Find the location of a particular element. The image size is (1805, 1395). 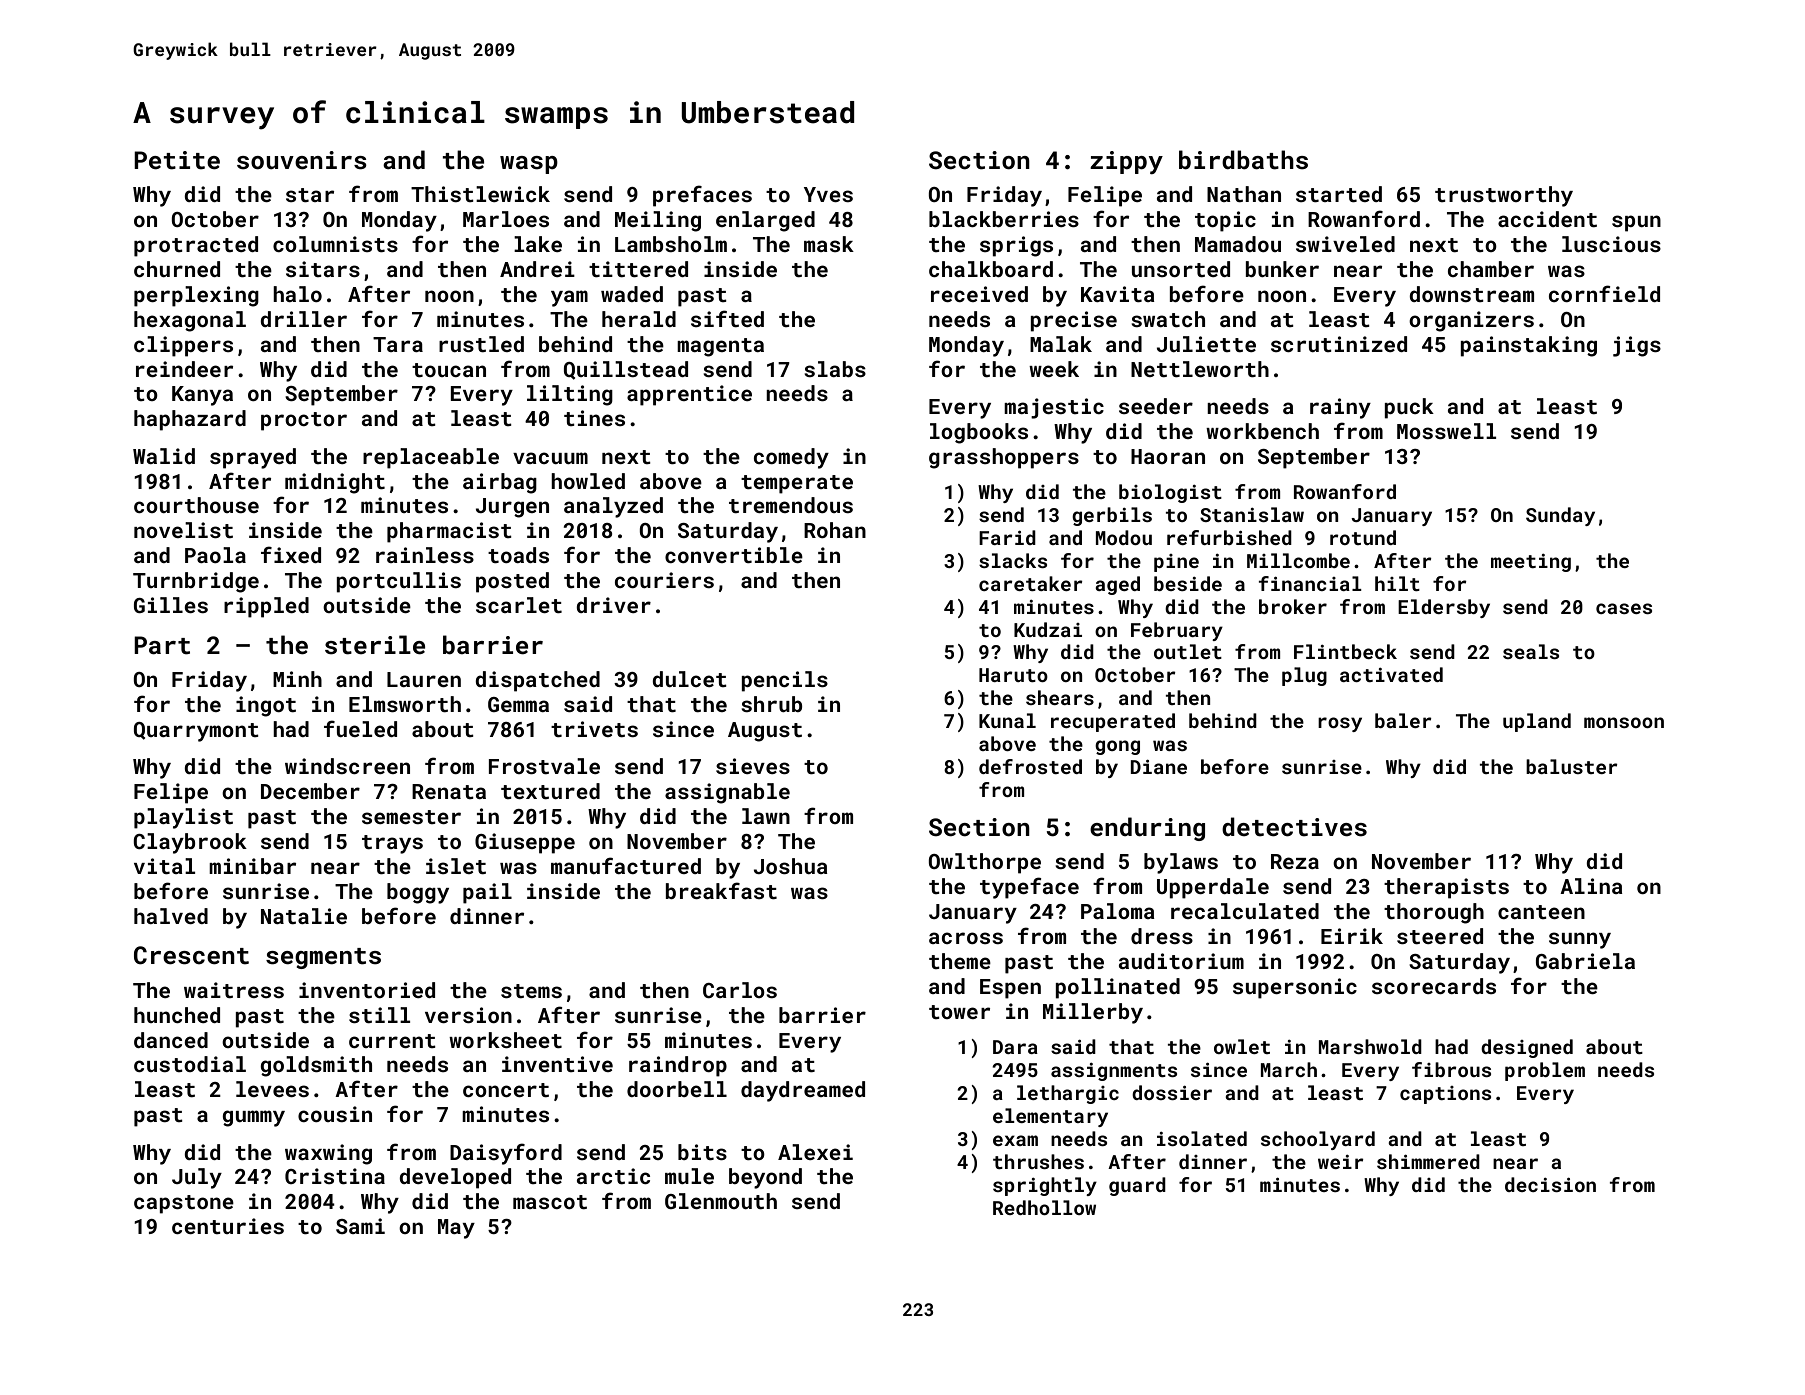

Redhollow is located at coordinates (1044, 1207).
